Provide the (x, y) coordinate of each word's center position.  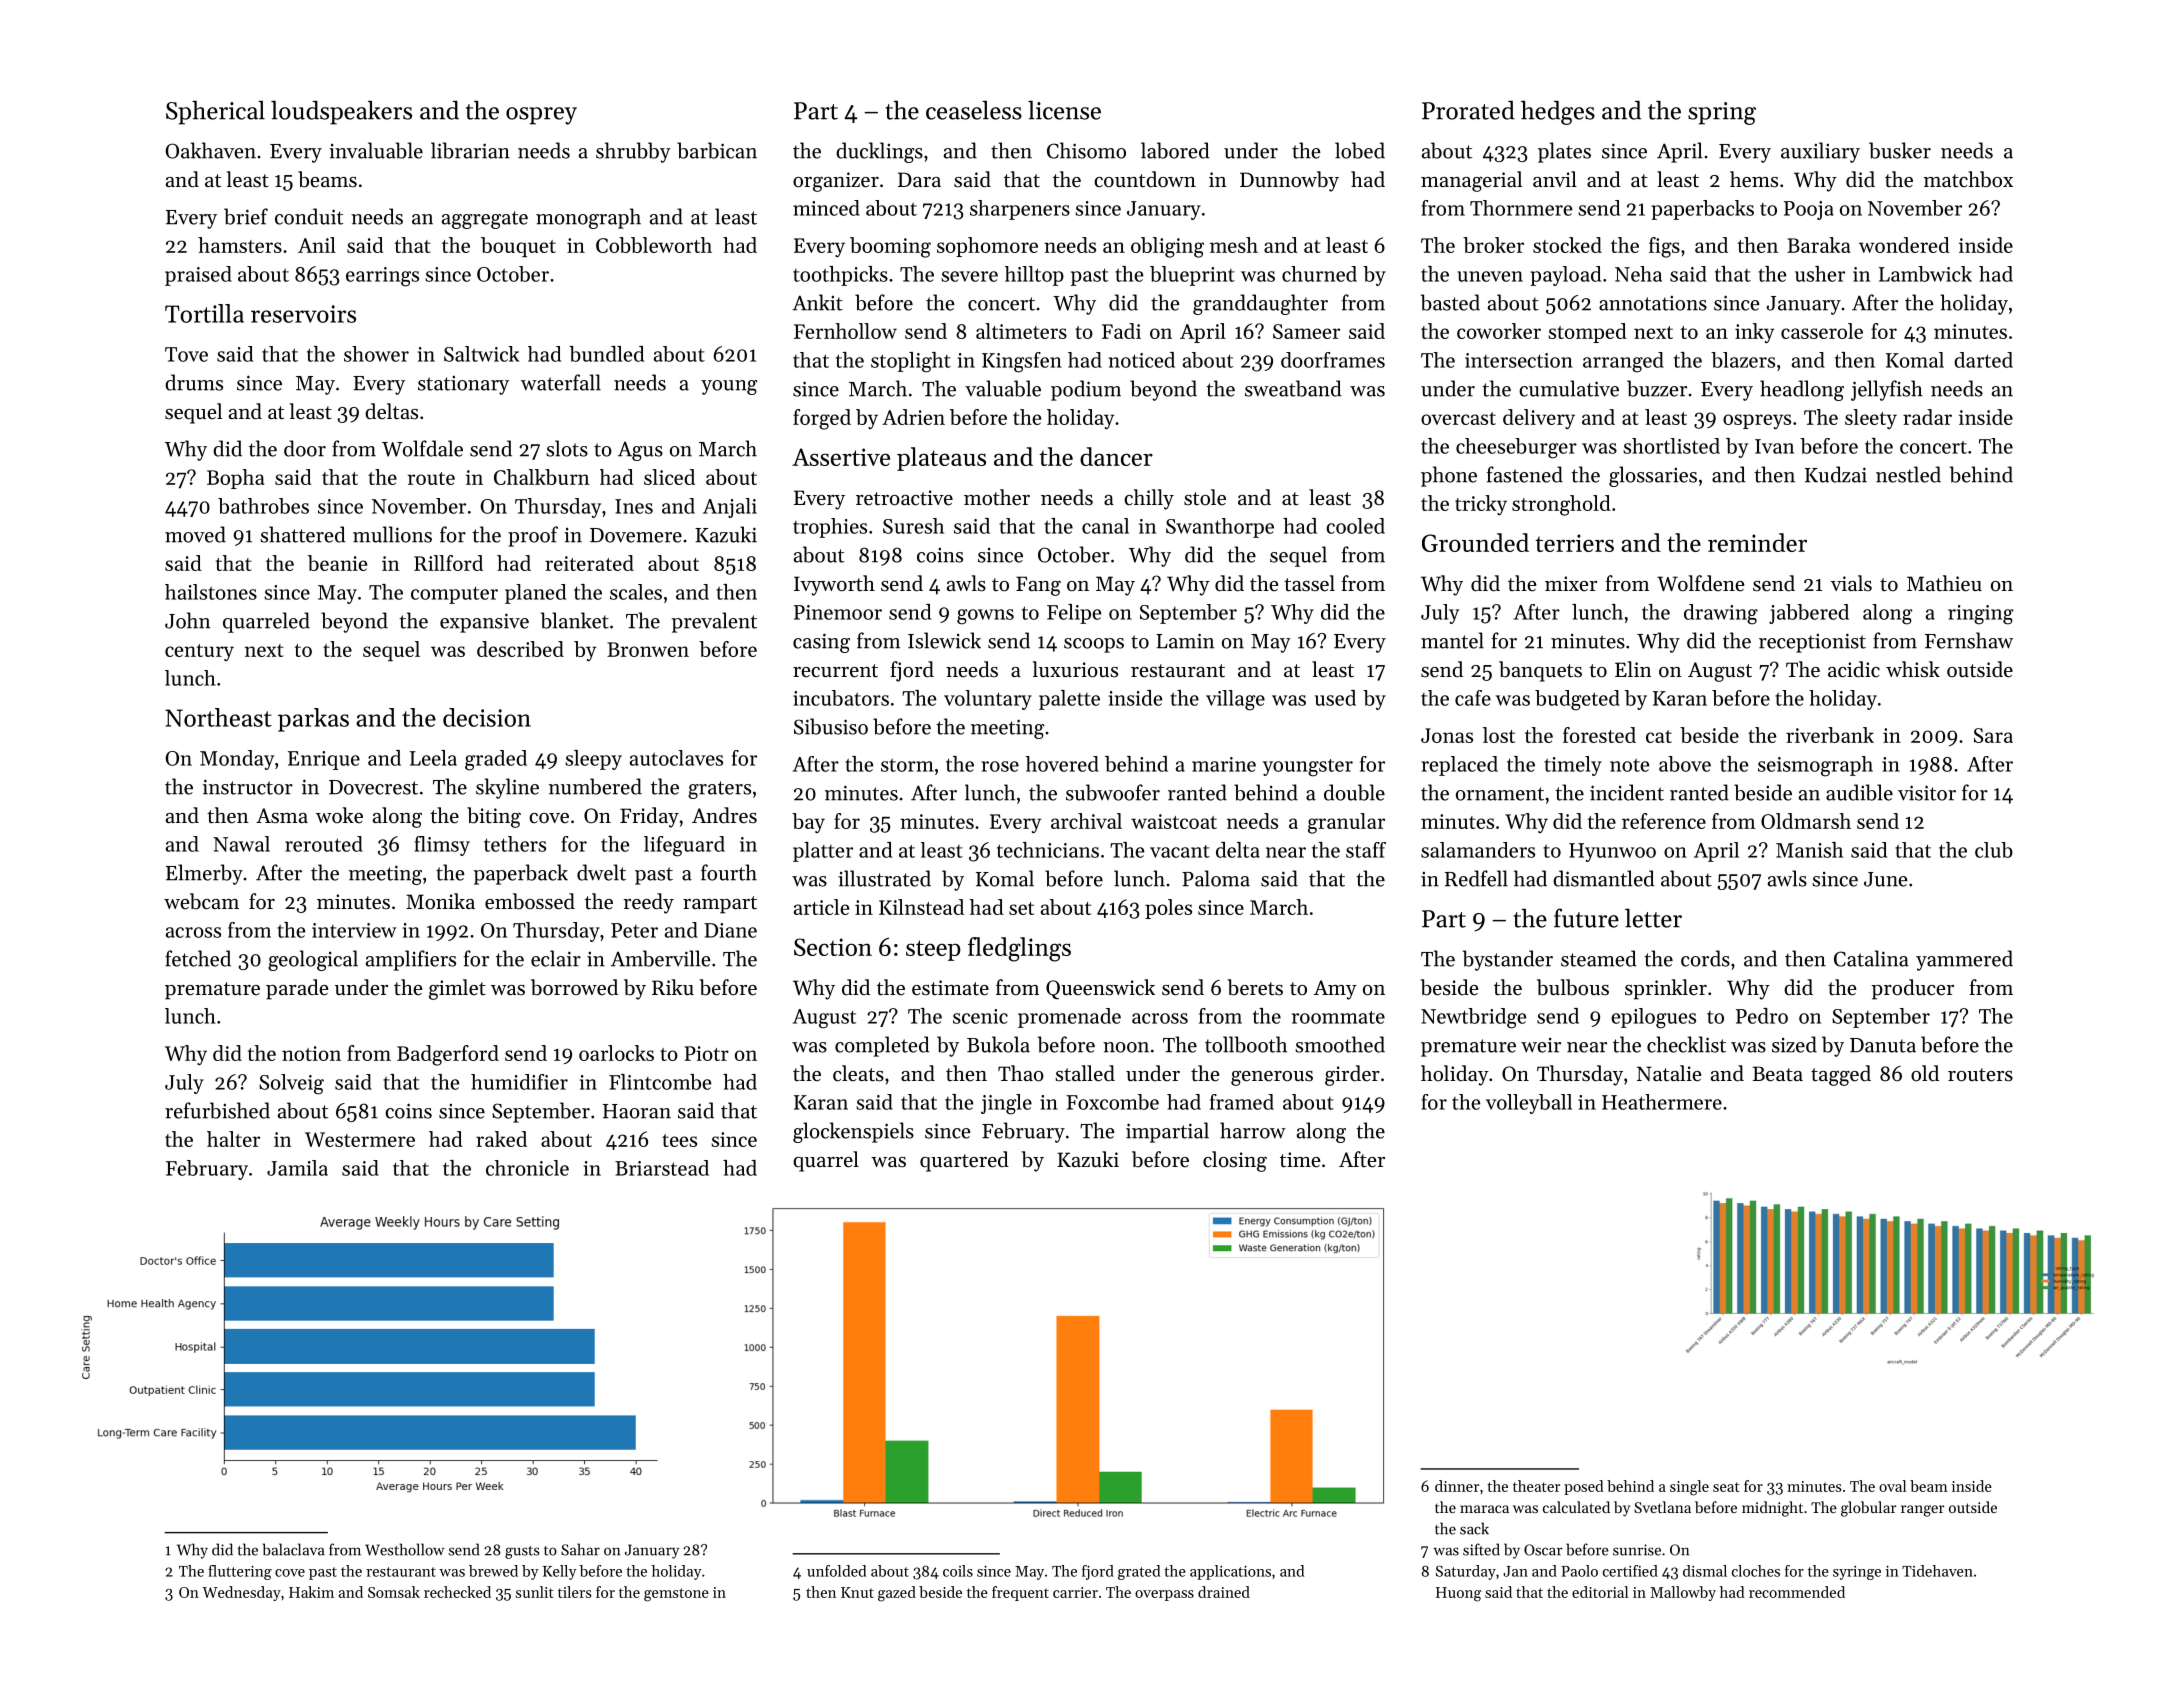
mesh (1234, 245)
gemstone (676, 1595)
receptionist (1812, 643)
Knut (857, 1592)
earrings (382, 277)
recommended (1797, 1592)
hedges (1558, 112)
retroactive (904, 498)
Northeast (218, 717)
